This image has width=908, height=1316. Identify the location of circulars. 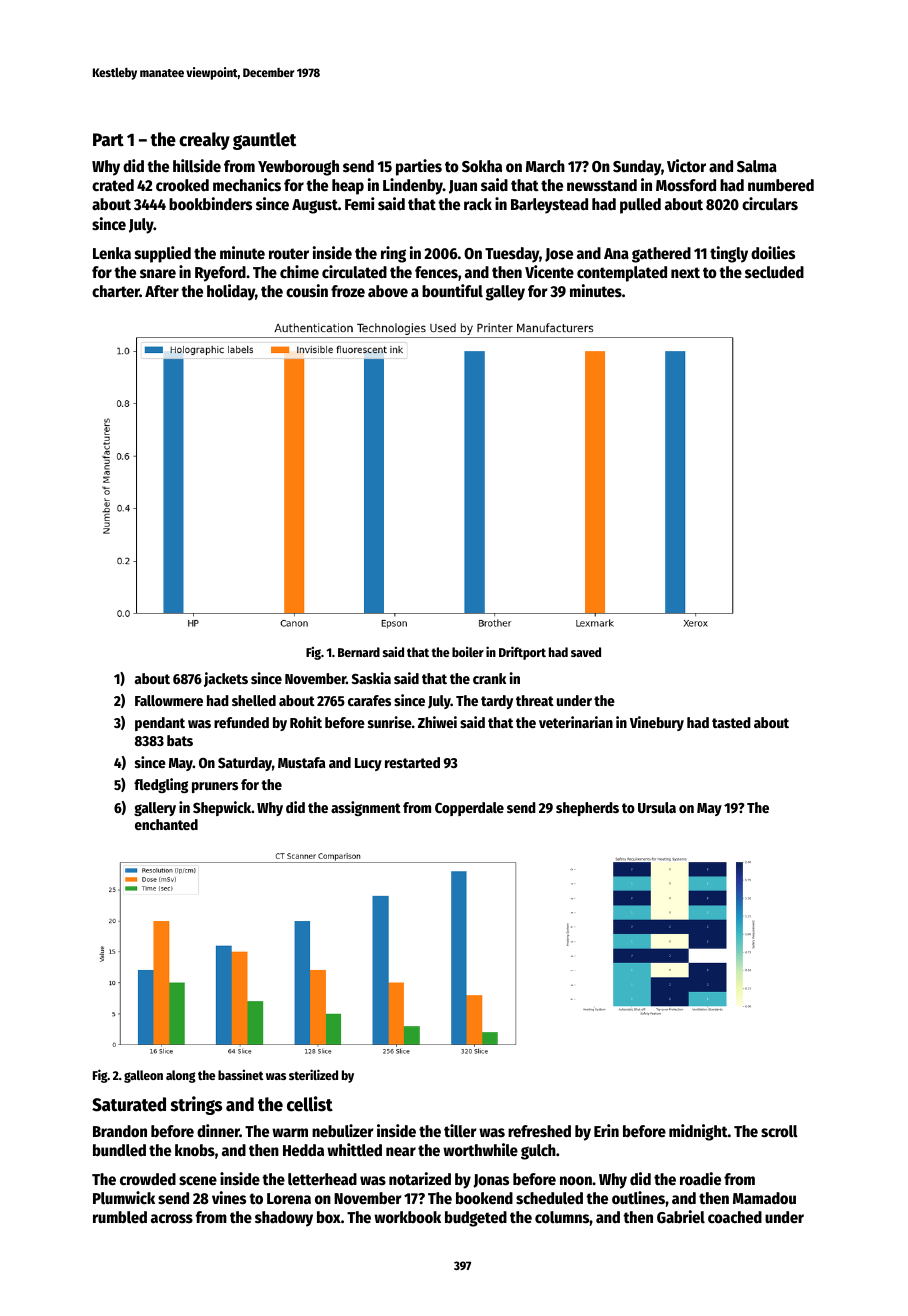
(770, 204).
